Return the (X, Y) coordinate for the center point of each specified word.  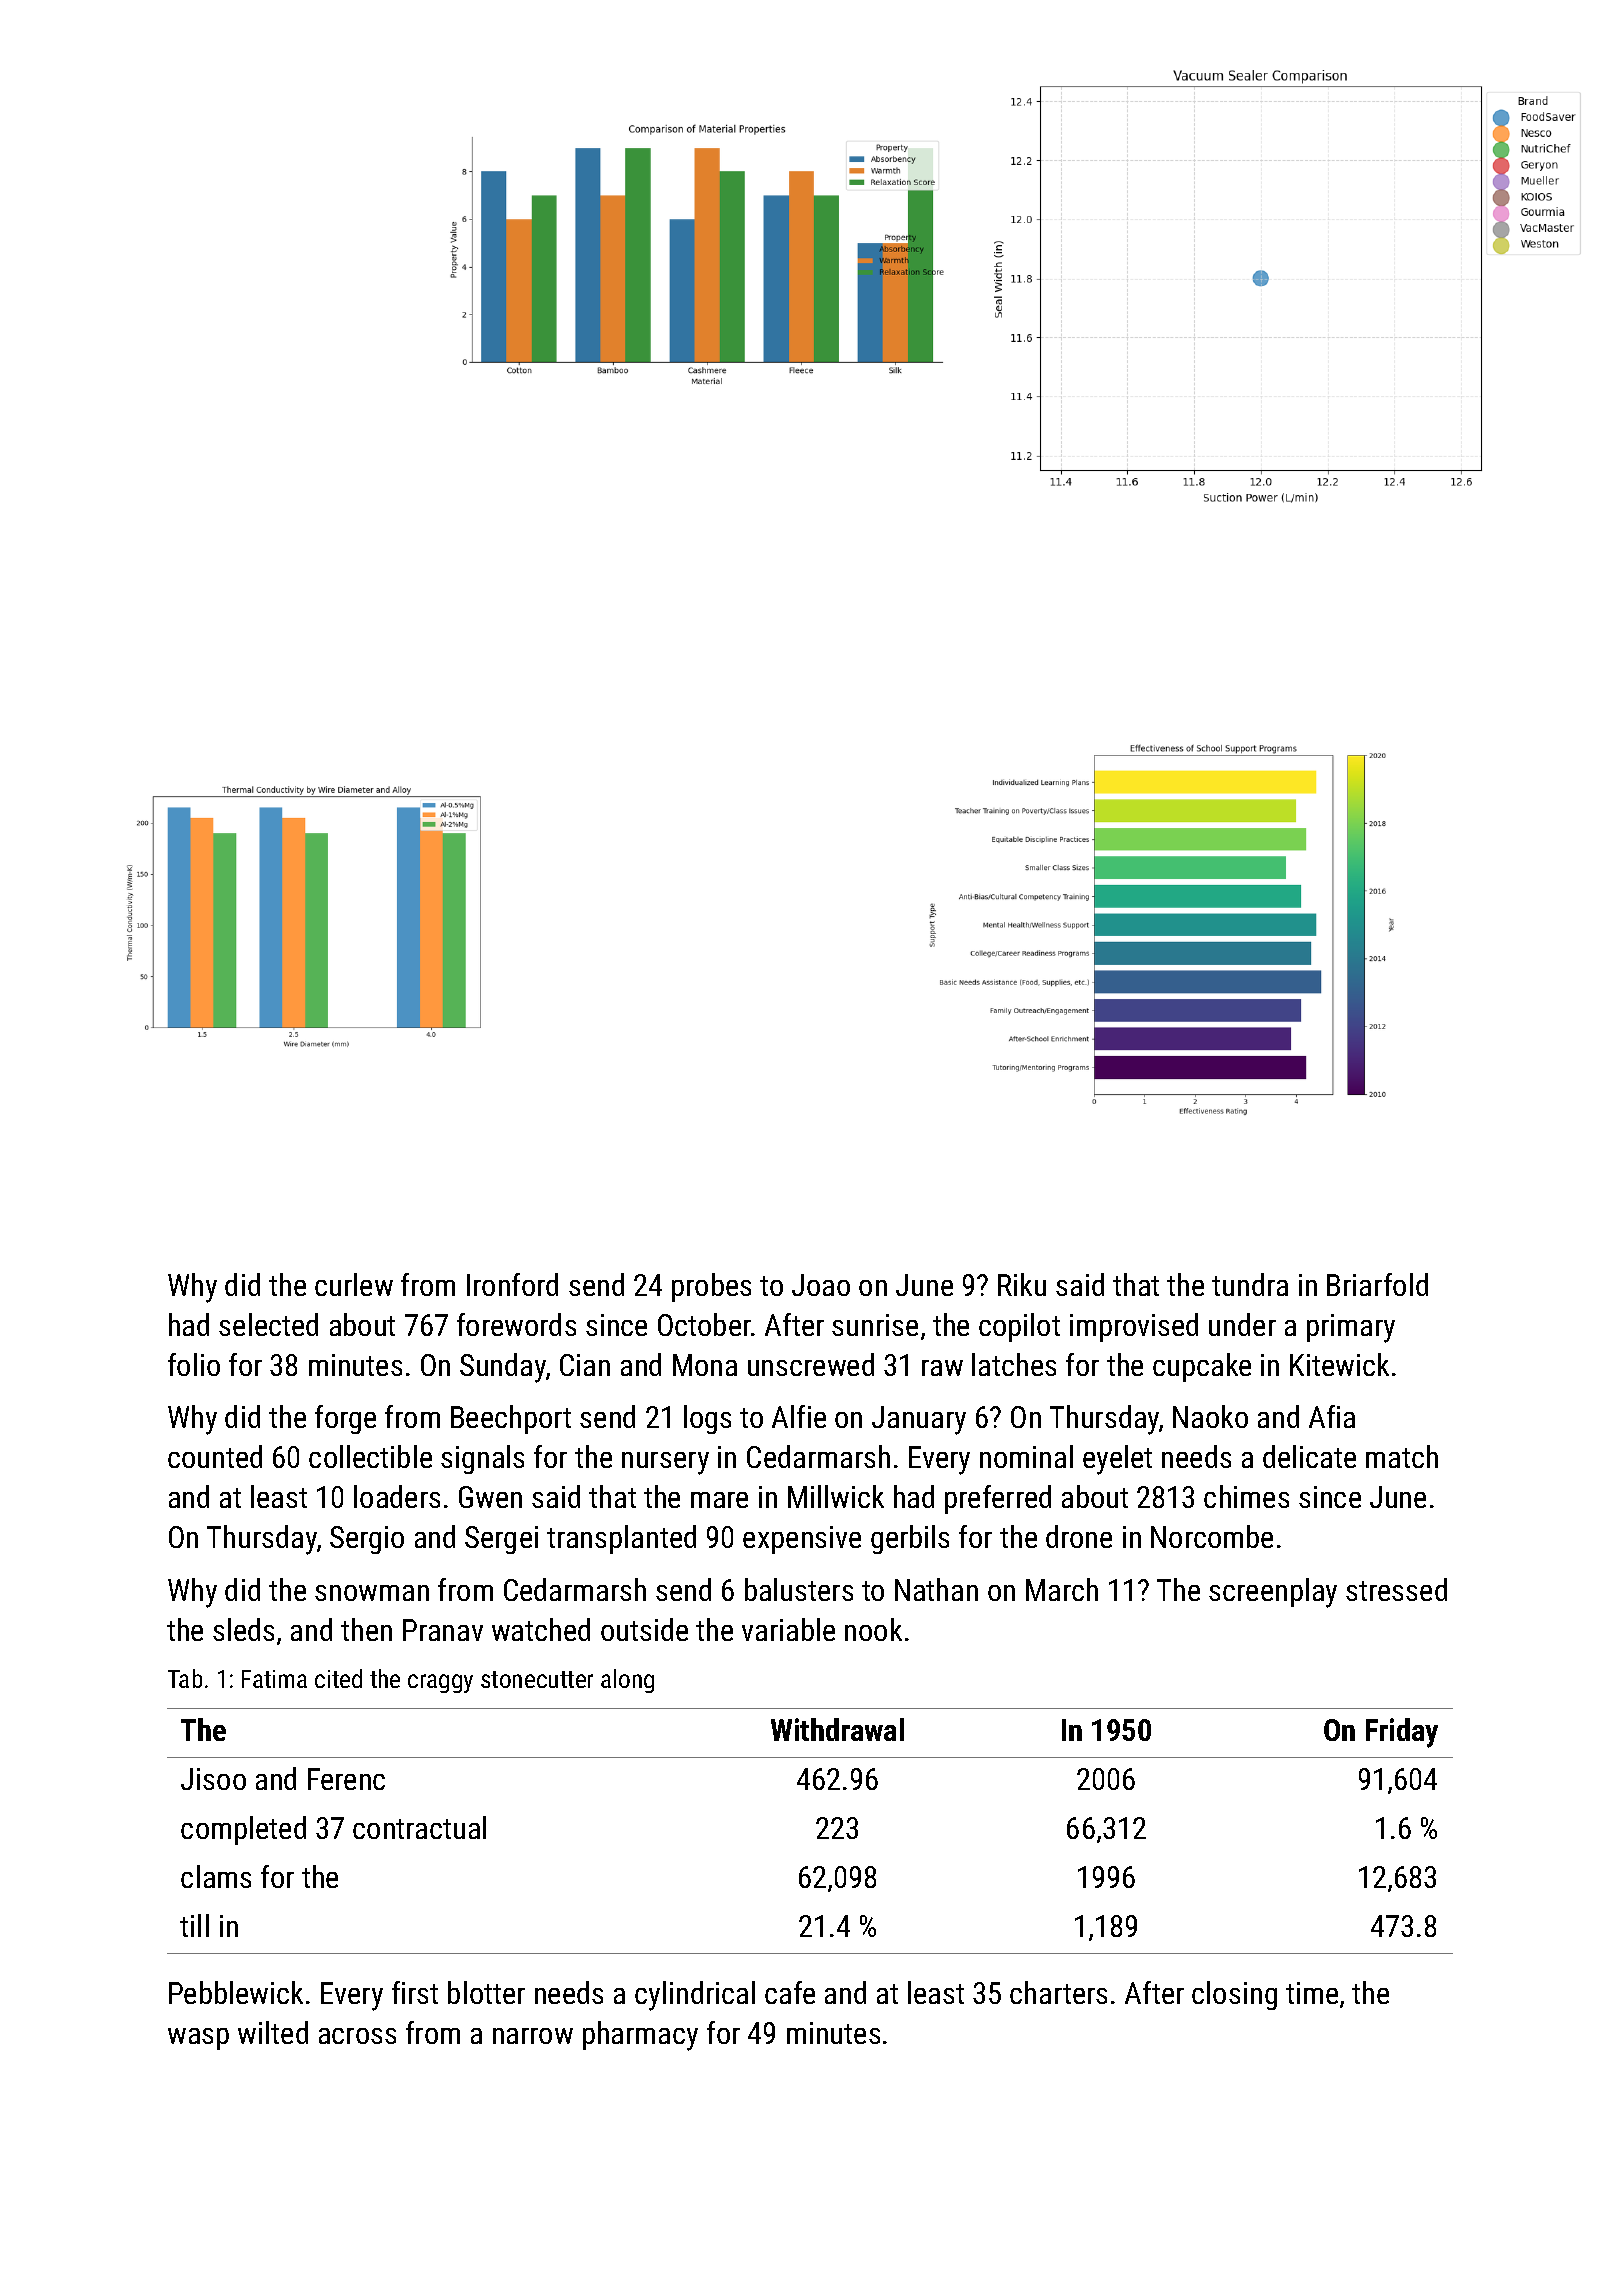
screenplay (1273, 1593)
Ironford (512, 1284)
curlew (354, 1284)
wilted (273, 2032)
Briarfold (1377, 1284)
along (627, 1681)
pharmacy (640, 2036)
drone (1079, 1536)
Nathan (936, 1589)
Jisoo (213, 1779)
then (366, 1629)
